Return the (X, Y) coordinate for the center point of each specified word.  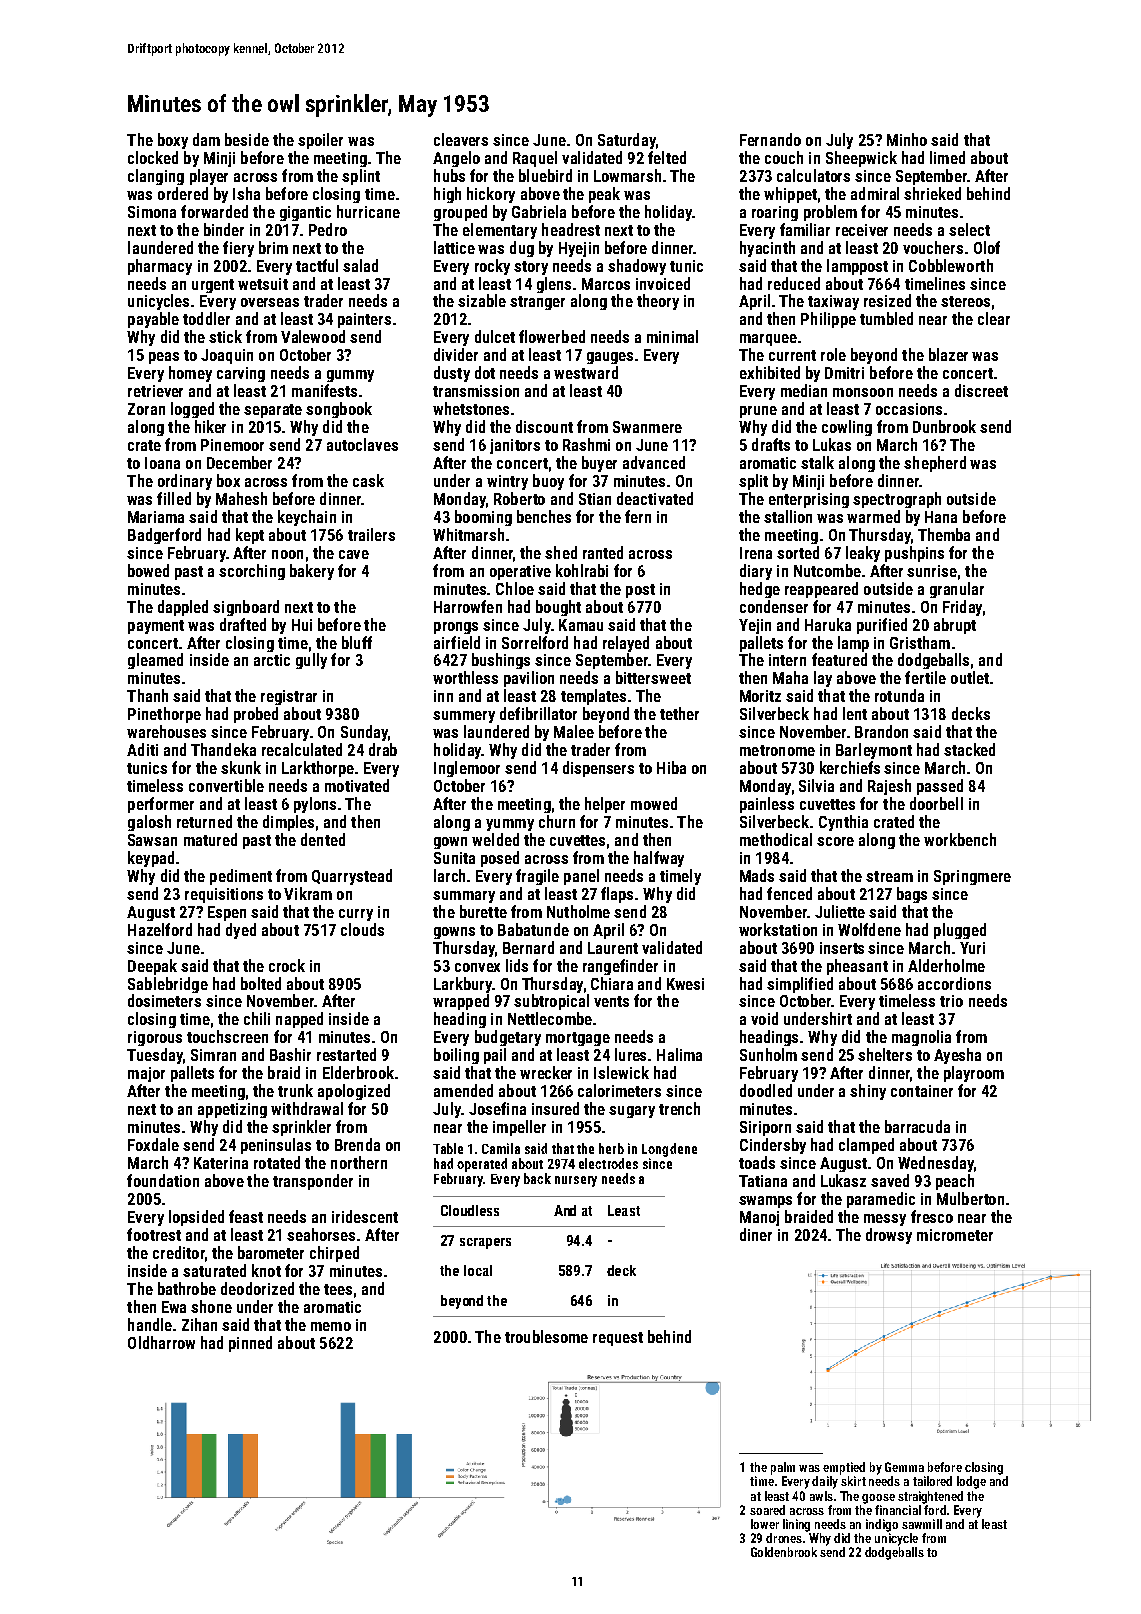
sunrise (932, 571)
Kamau (581, 625)
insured (555, 1108)
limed (947, 157)
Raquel (535, 159)
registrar (289, 697)
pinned (250, 1344)
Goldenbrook (784, 1552)
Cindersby (773, 1146)
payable (153, 320)
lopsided (196, 1218)
